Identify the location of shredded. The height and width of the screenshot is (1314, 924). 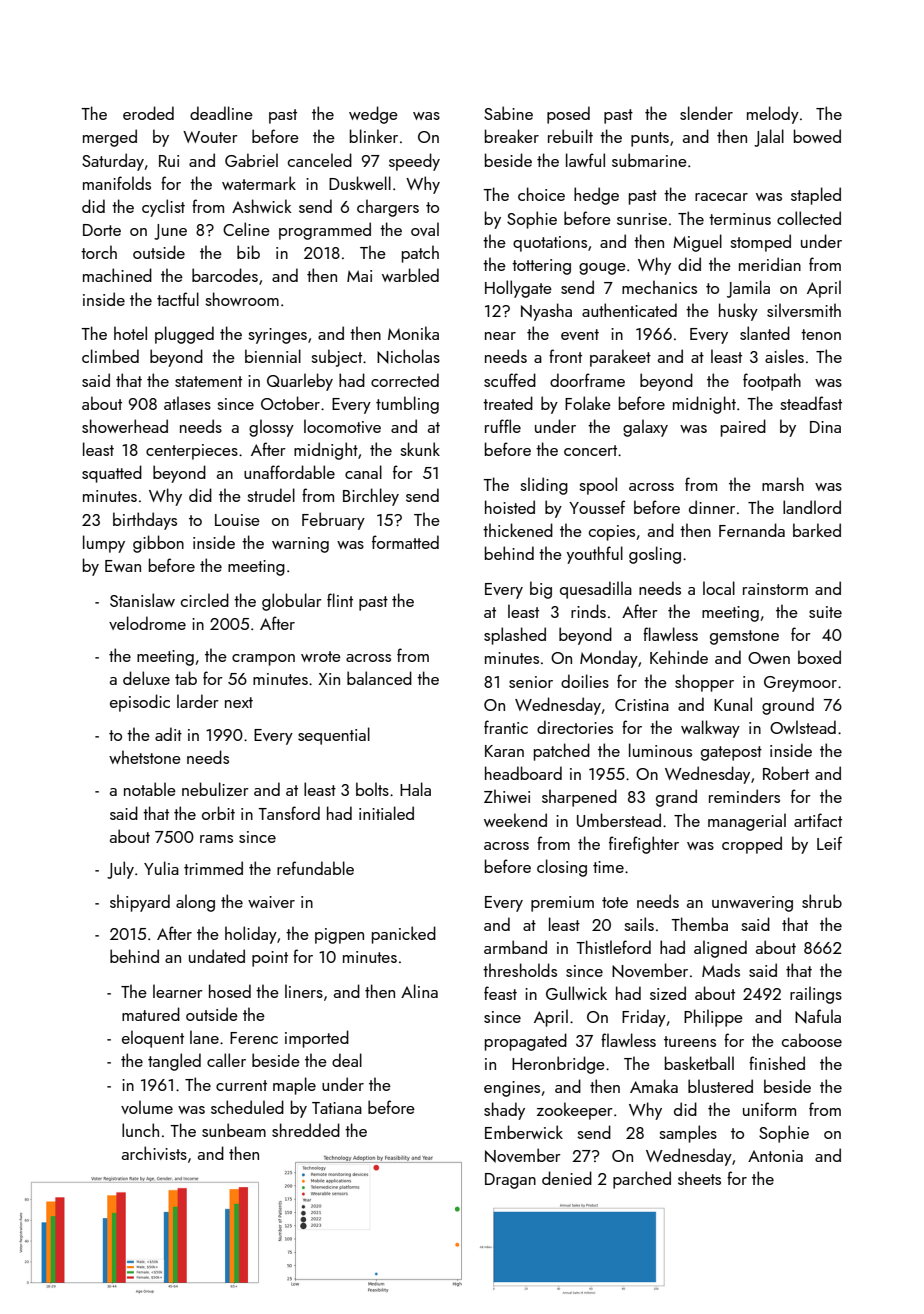
(306, 1130).
